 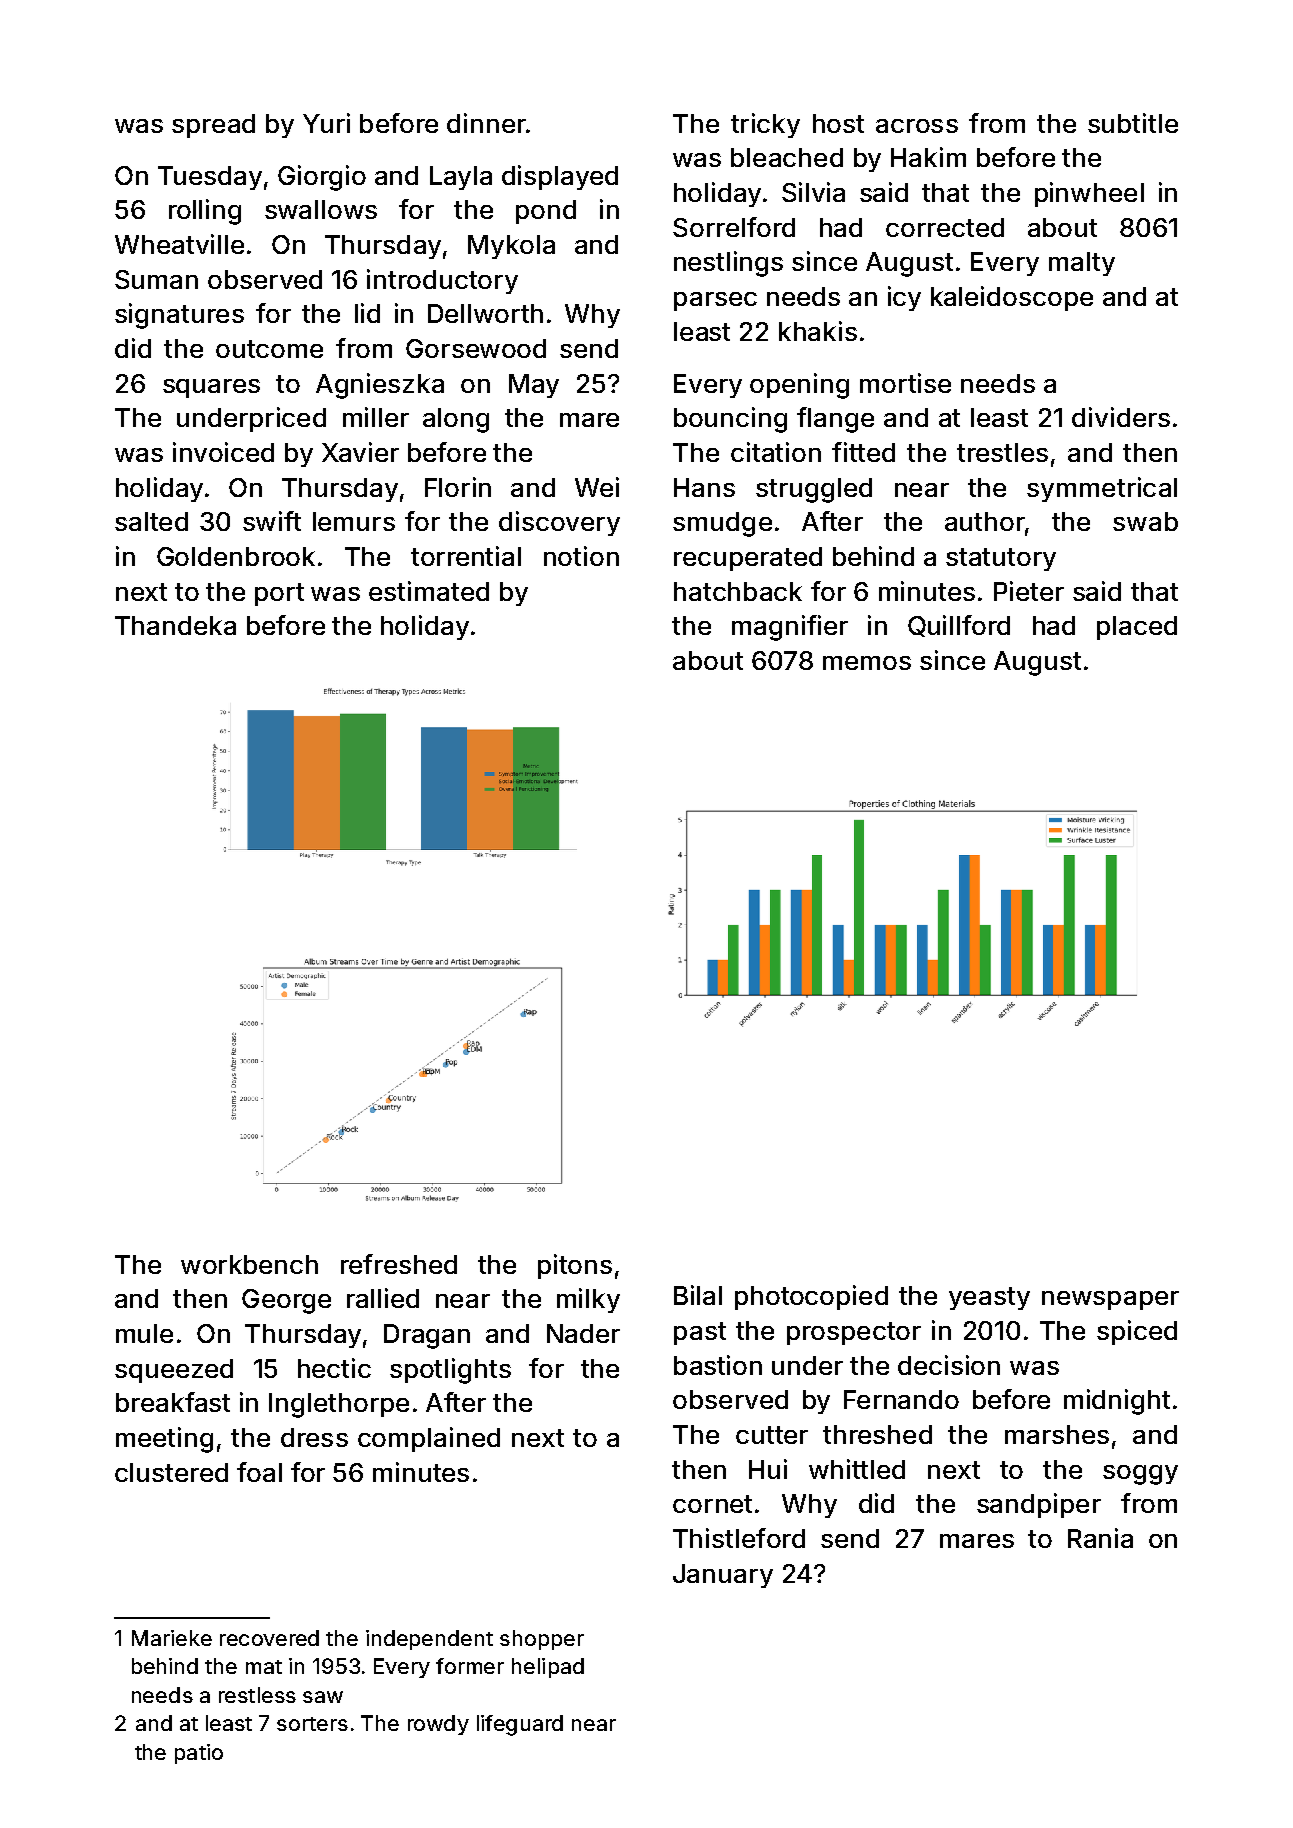 What do you see at coordinates (959, 626) in the screenshot?
I see `Quillford` at bounding box center [959, 626].
